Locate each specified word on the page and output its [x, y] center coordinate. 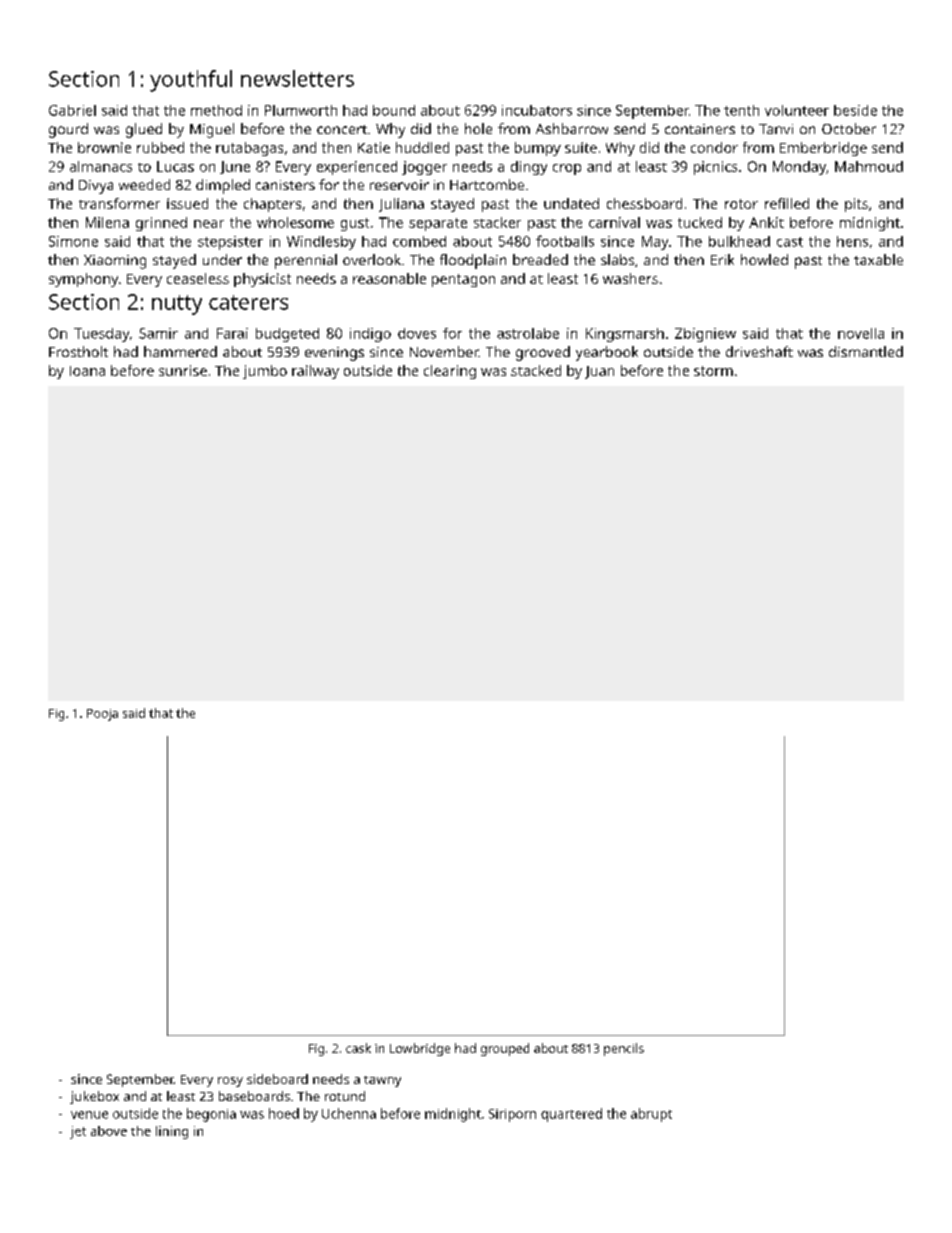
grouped [505, 1049]
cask [358, 1048]
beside [855, 110]
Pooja [102, 715]
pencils [624, 1049]
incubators [537, 110]
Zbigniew [705, 335]
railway [315, 372]
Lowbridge [420, 1049]
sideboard [277, 1079]
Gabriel [72, 110]
